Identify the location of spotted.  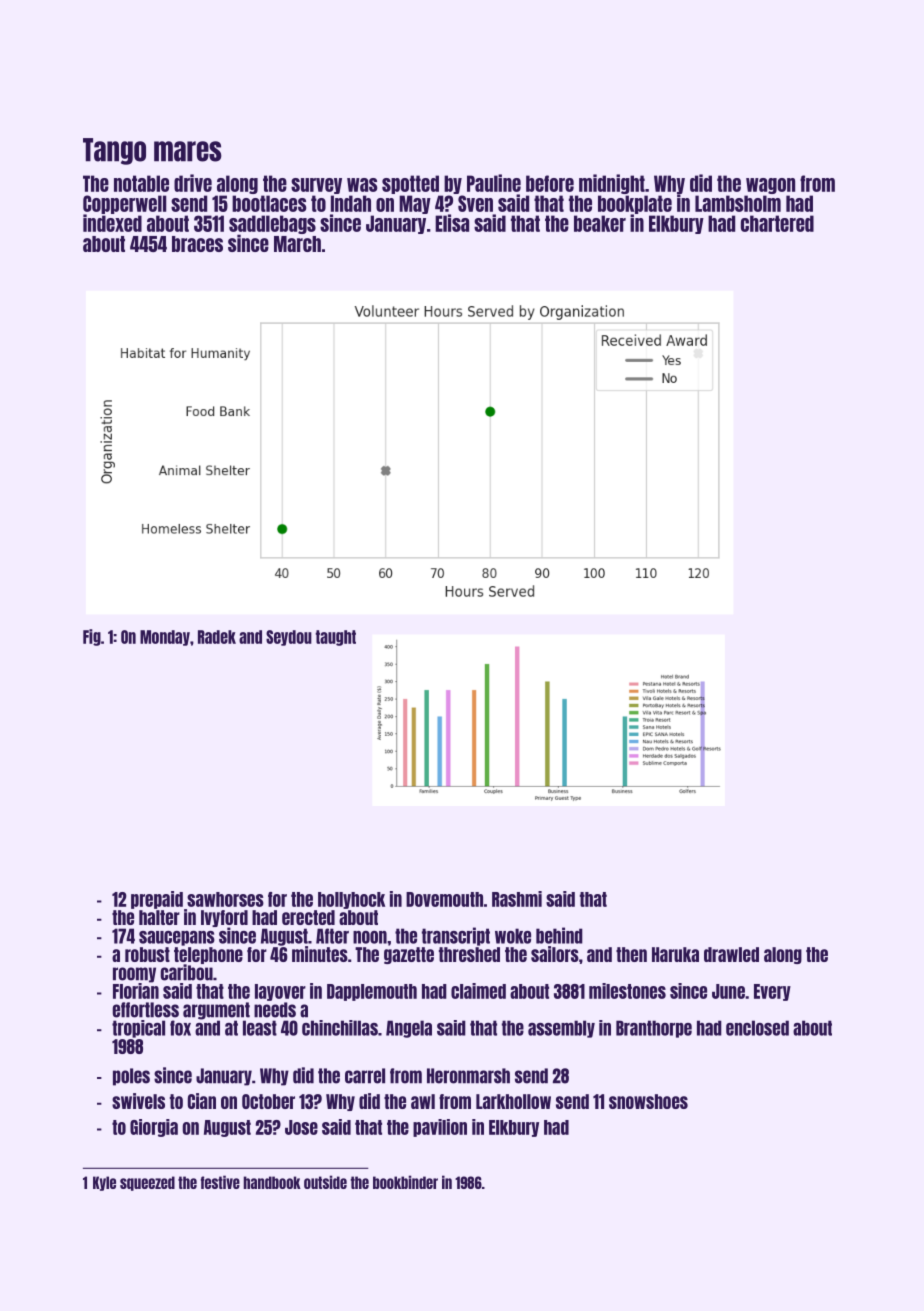
(410, 184).
